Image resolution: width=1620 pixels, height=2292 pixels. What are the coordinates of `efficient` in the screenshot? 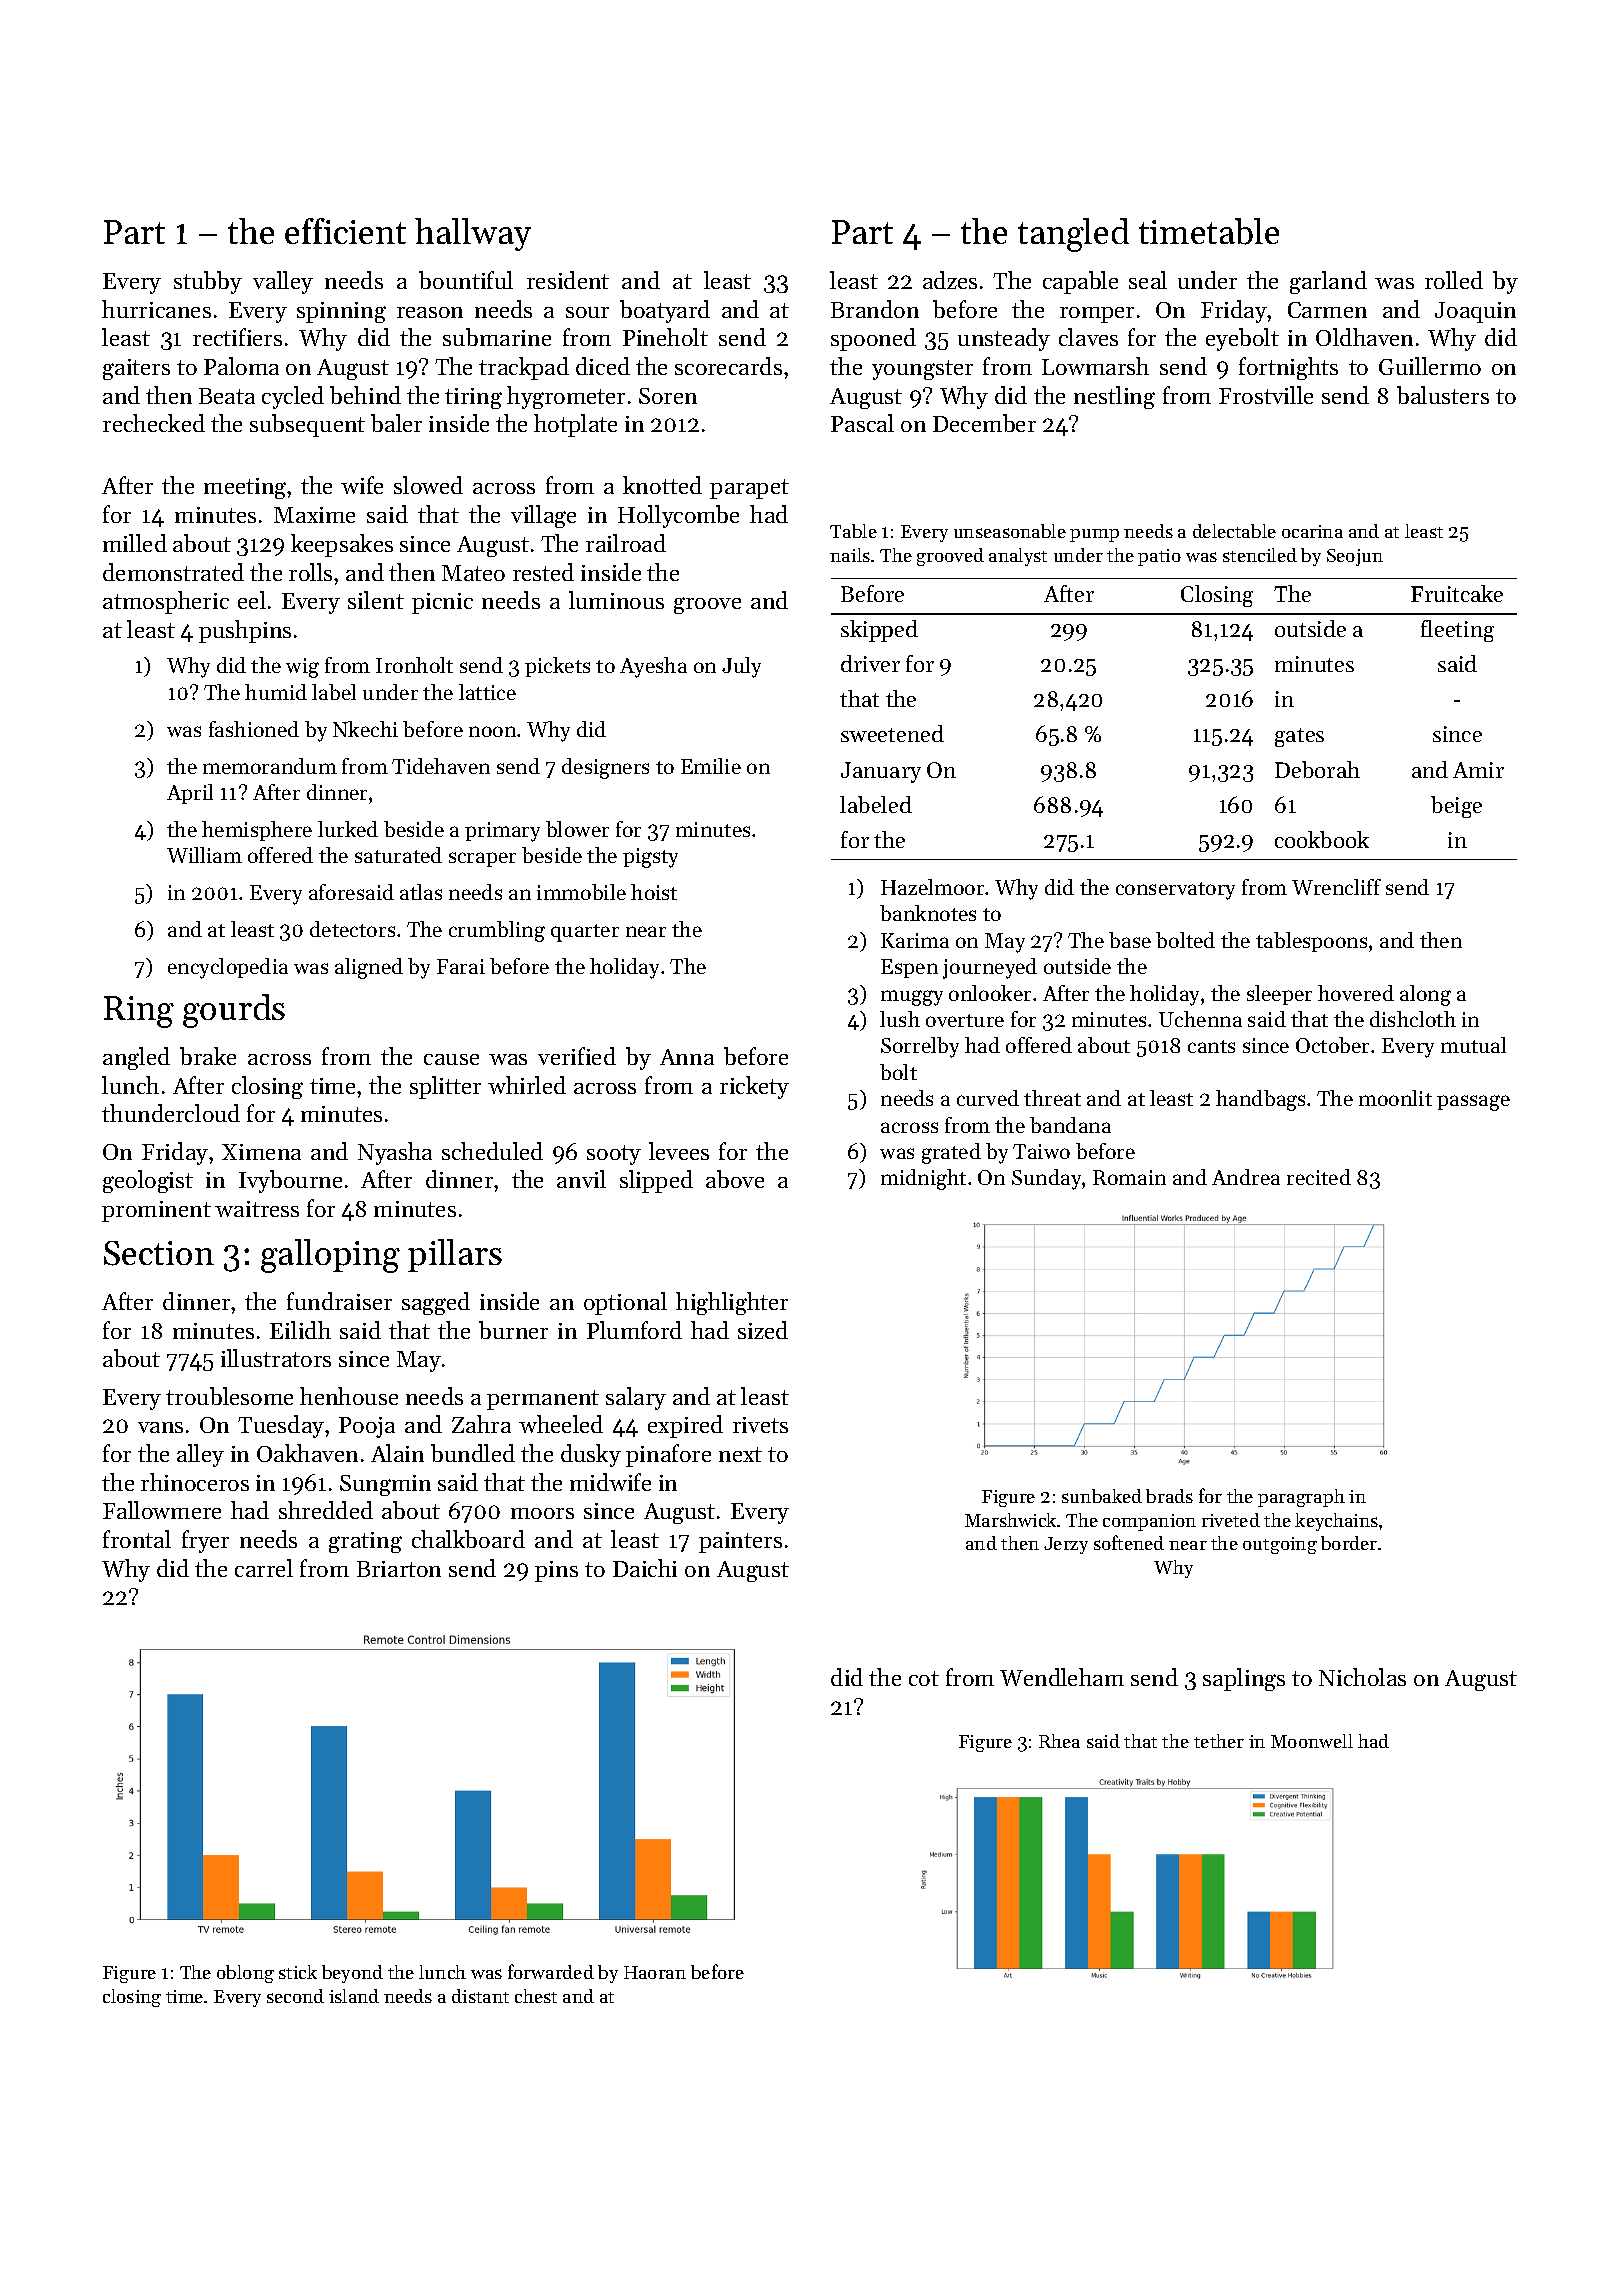 It's located at (345, 231).
